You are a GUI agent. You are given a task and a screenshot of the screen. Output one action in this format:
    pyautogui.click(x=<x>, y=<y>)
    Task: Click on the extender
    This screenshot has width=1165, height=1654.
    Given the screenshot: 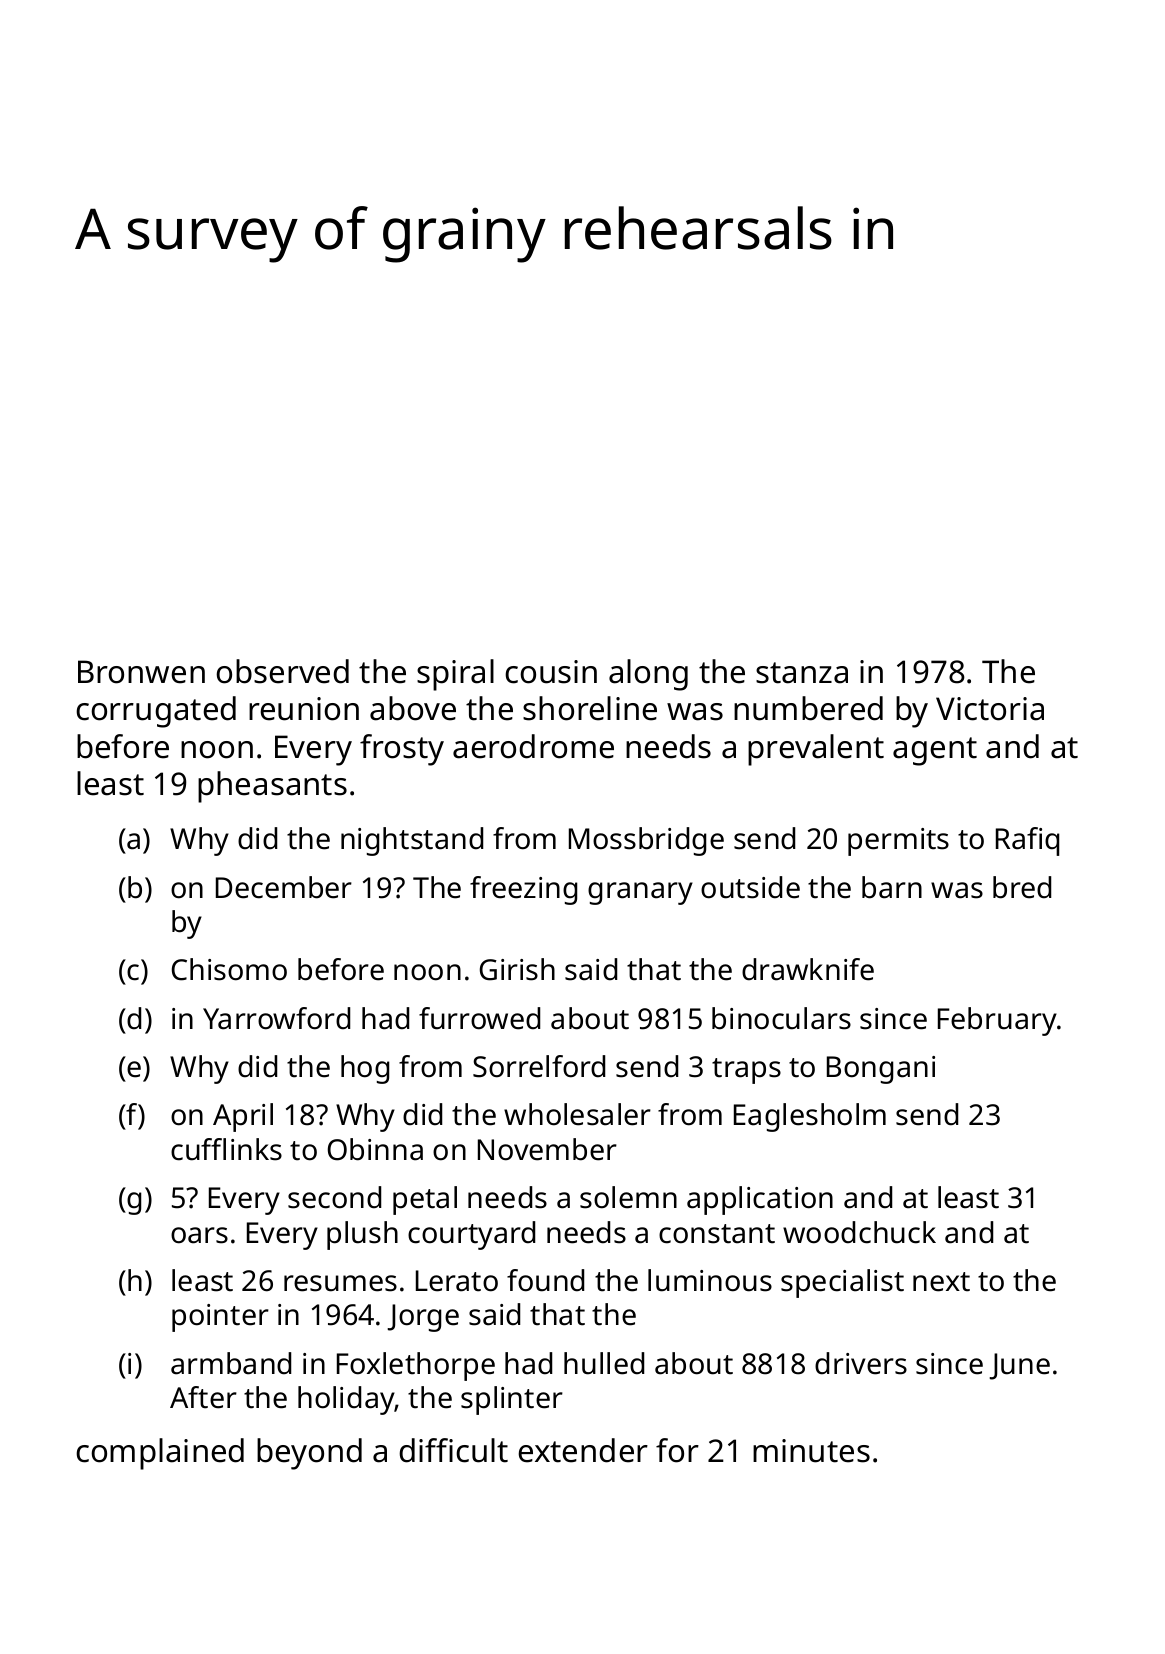 What is the action you would take?
    pyautogui.click(x=583, y=1450)
